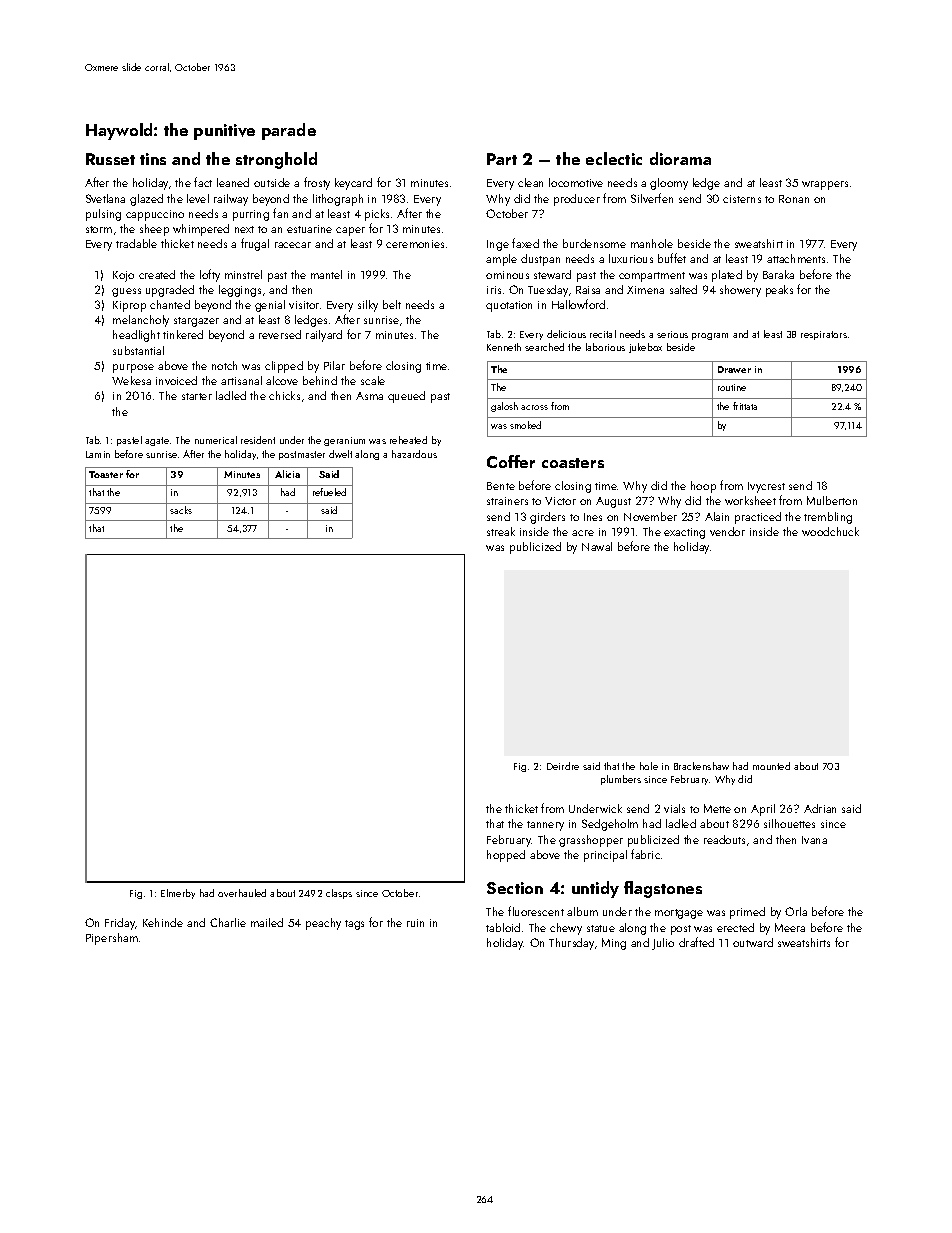 The height and width of the document is (1233, 952). Describe the element at coordinates (163, 922) in the document. I see `Kehinde` at that location.
